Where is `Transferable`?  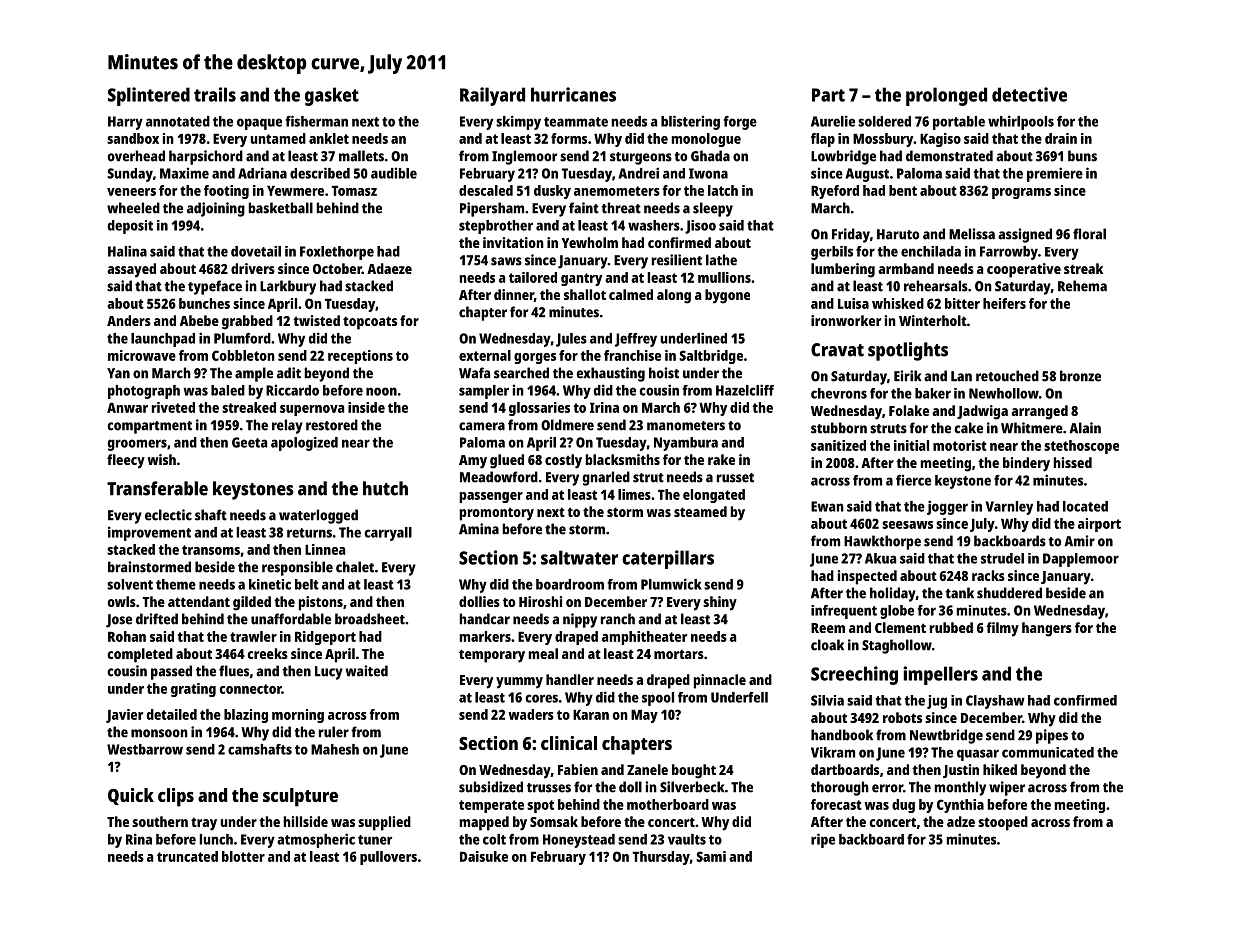 Transferable is located at coordinates (157, 488).
